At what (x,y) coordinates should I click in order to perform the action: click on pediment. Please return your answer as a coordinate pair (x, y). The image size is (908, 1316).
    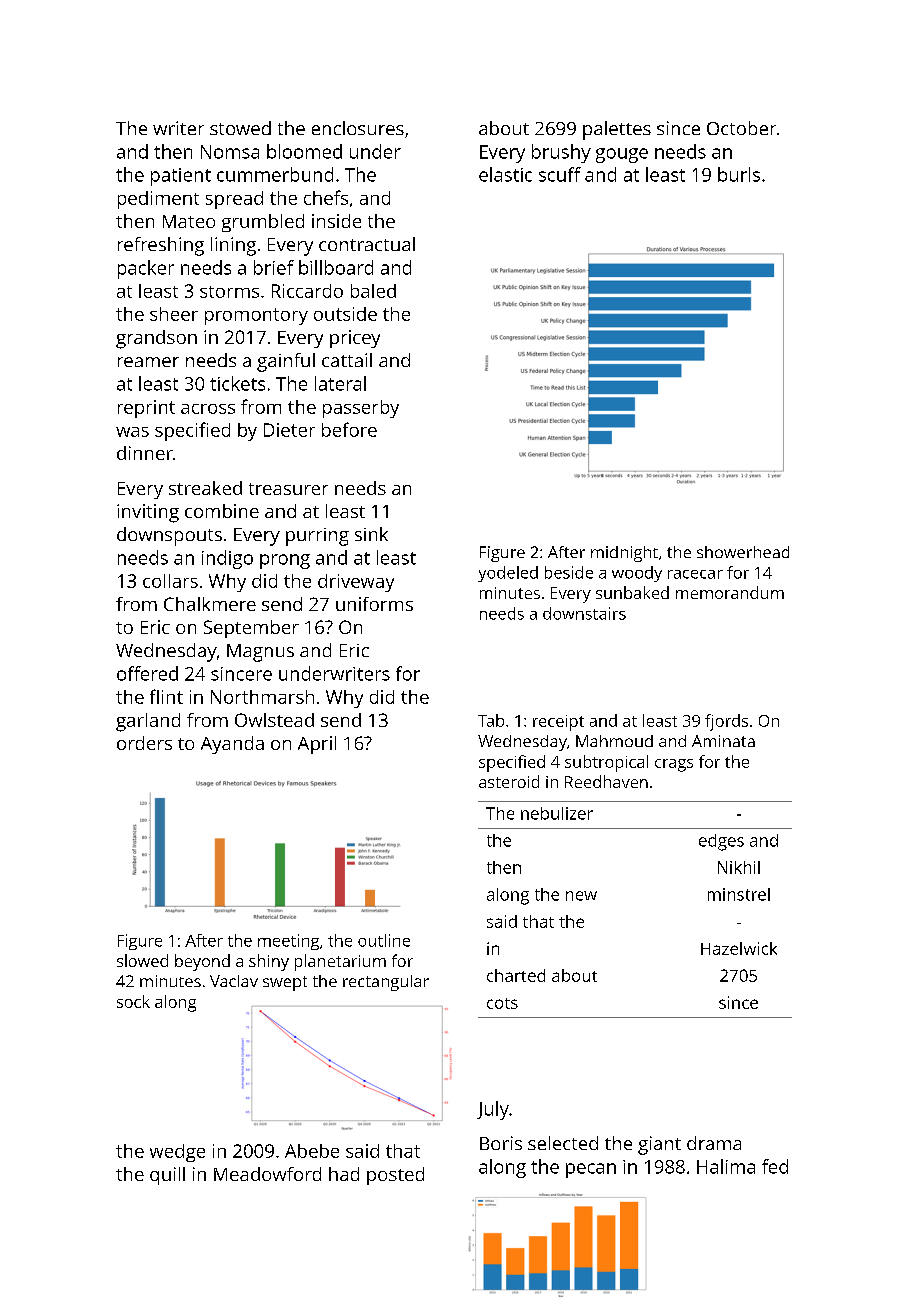
    Looking at the image, I should click on (158, 200).
